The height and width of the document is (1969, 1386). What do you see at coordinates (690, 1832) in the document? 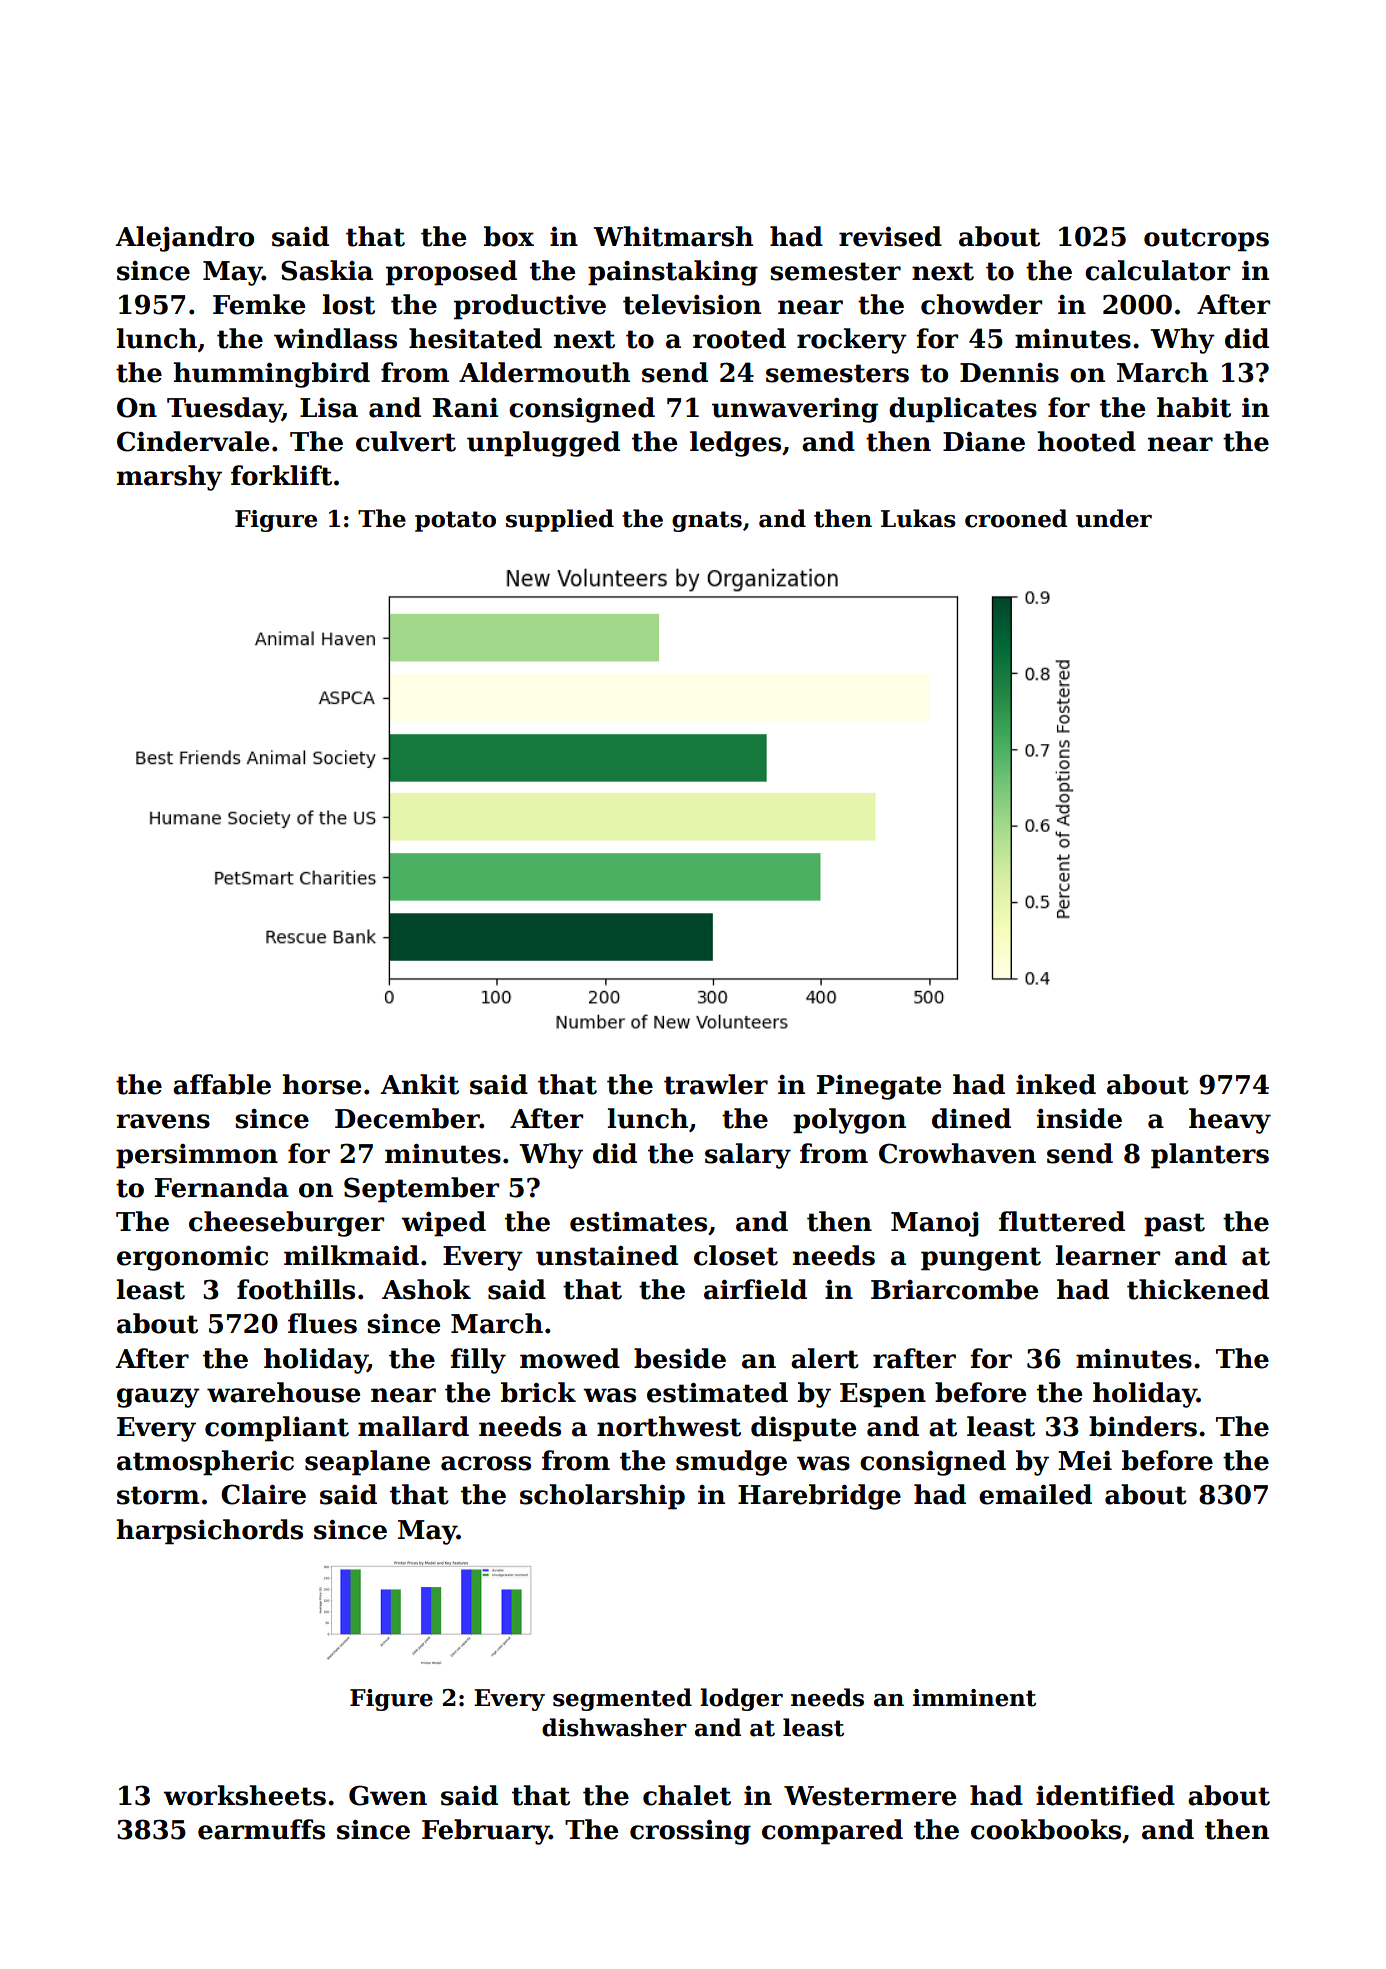
I see `crossing` at bounding box center [690, 1832].
